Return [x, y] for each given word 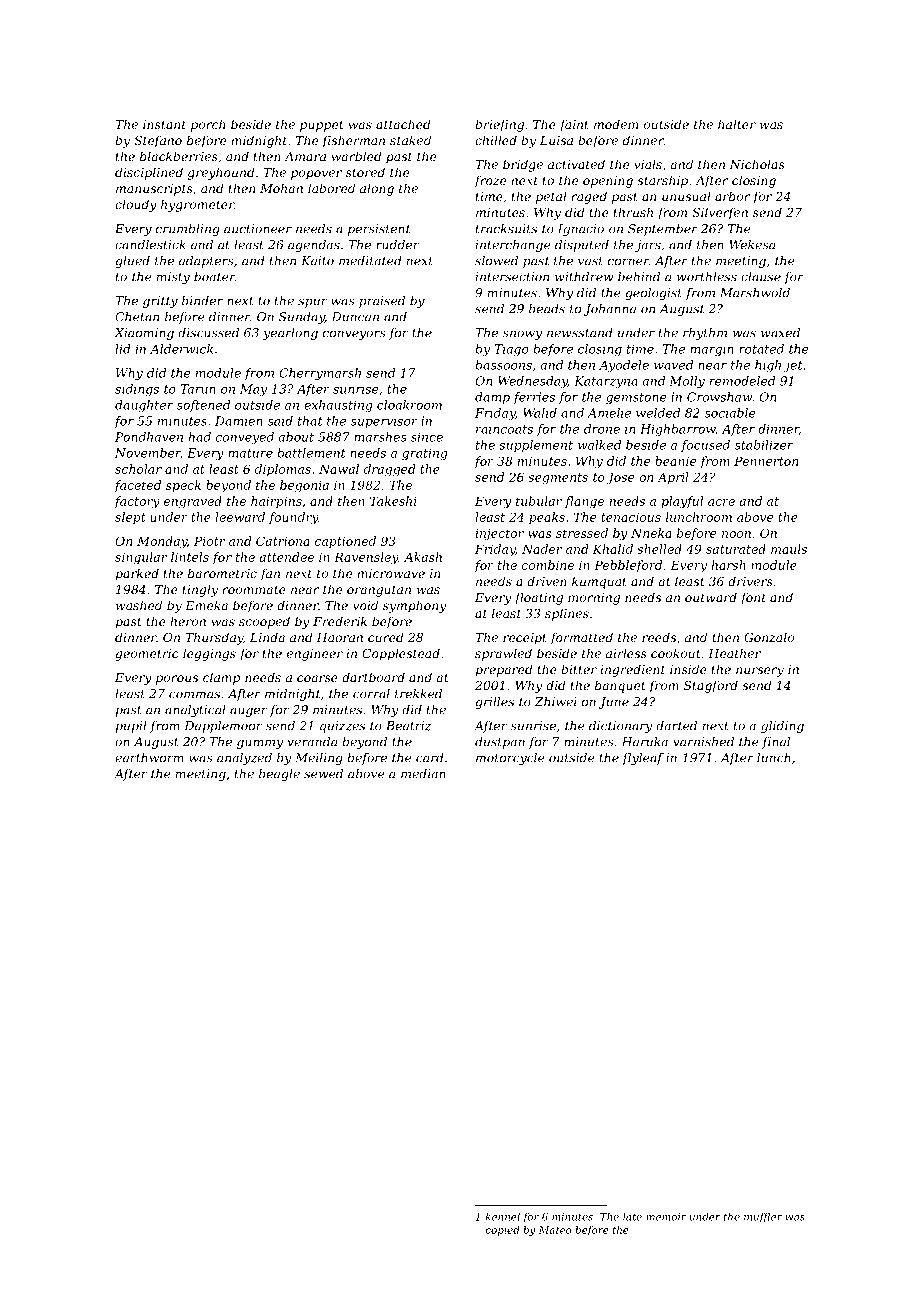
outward [711, 597]
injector [500, 535]
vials [648, 164]
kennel [503, 1217]
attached [403, 124]
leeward [240, 517]
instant [164, 124]
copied [502, 1231]
